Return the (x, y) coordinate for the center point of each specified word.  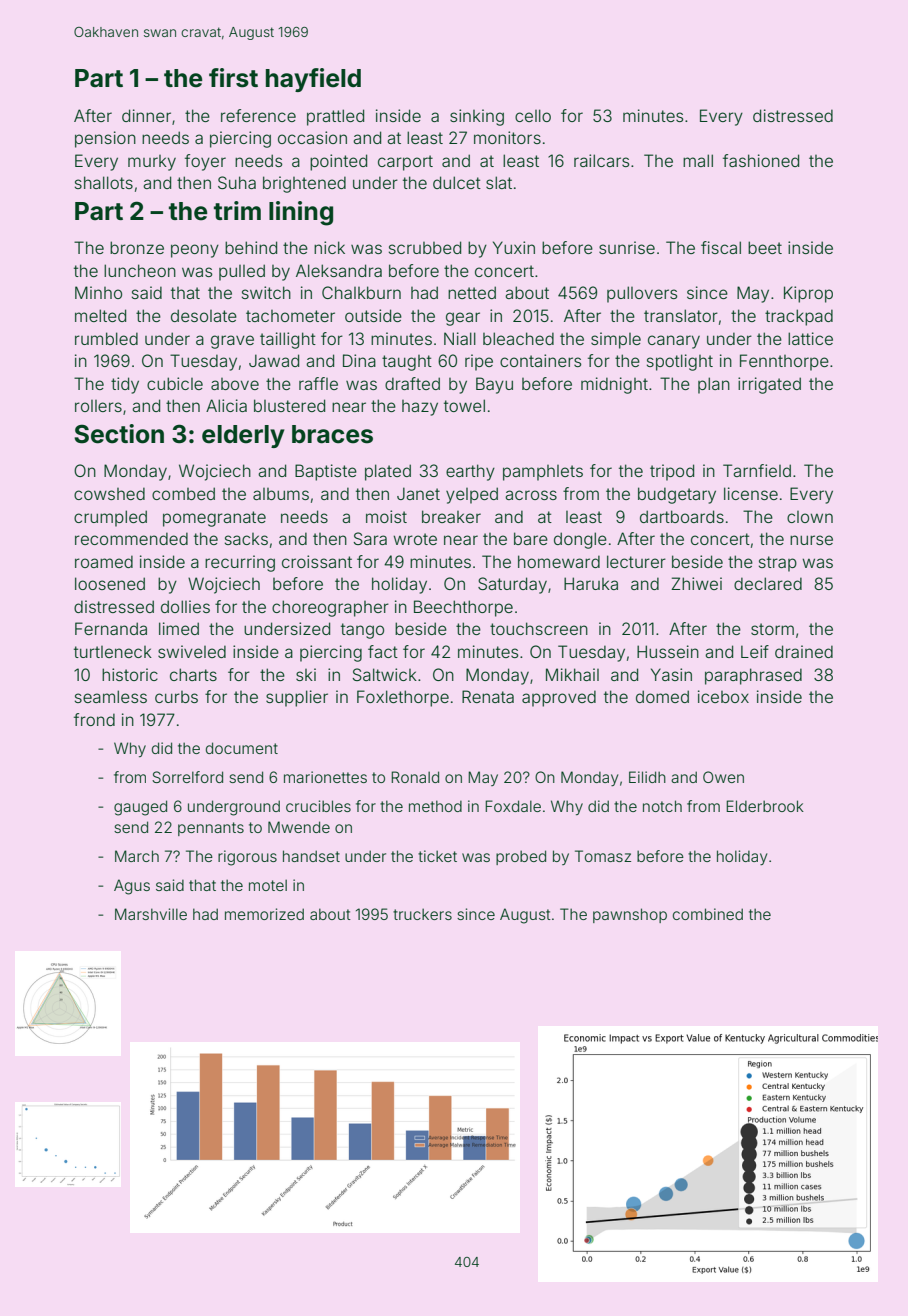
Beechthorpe (463, 608)
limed (179, 628)
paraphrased (753, 676)
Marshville (151, 914)
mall (698, 160)
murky (152, 163)
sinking (477, 117)
